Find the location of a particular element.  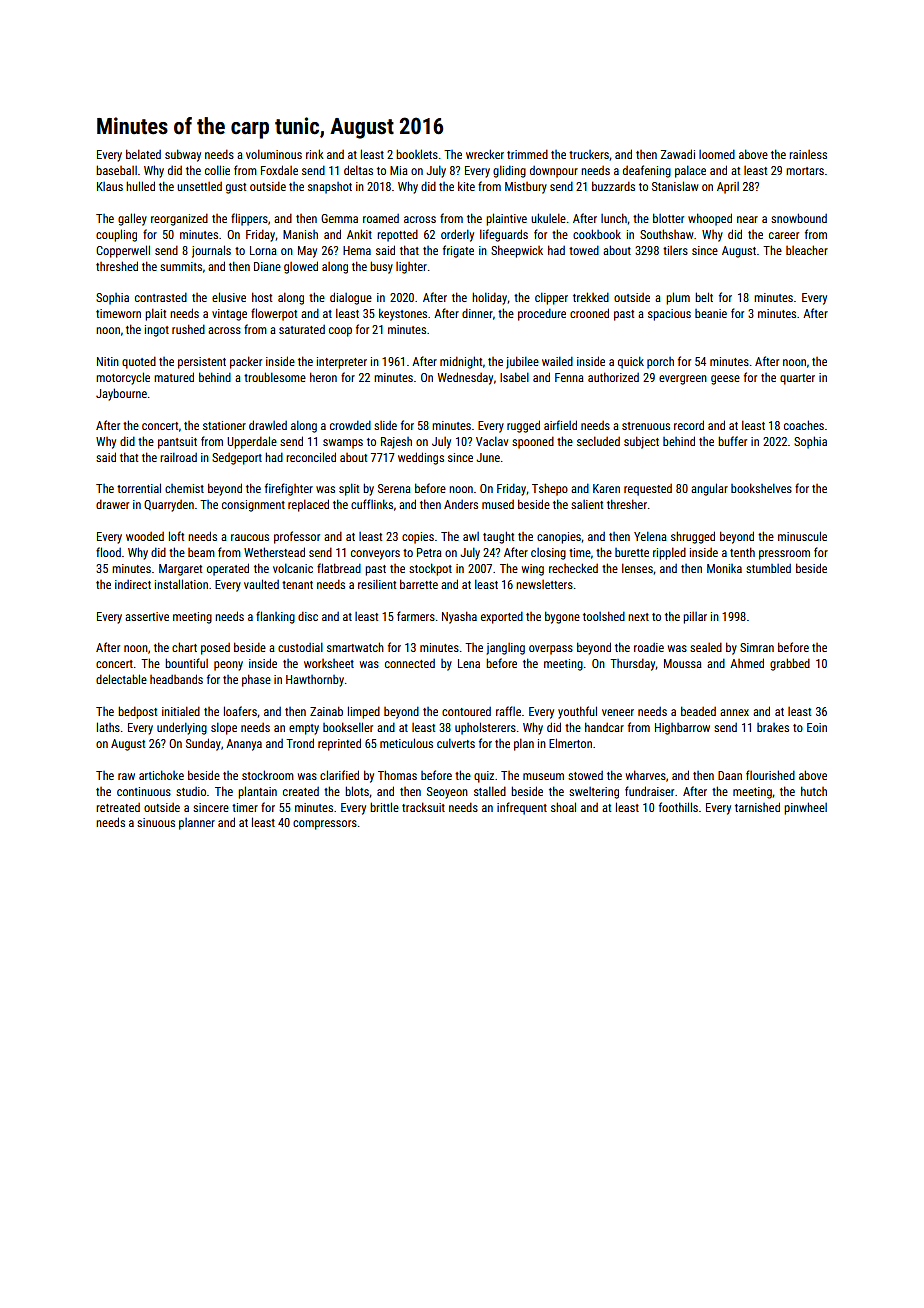

Zawadi is located at coordinates (678, 154).
